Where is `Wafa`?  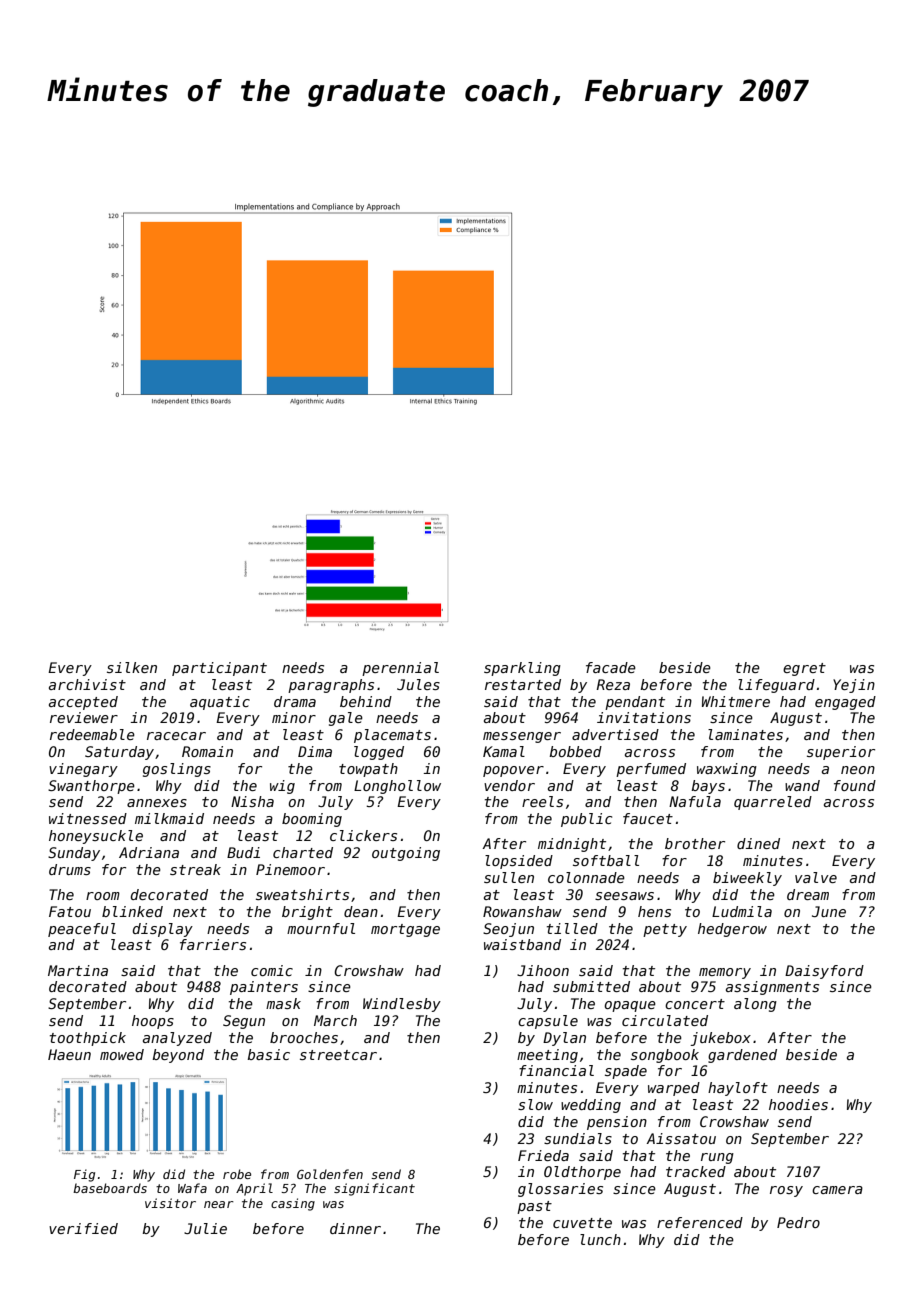 Wafa is located at coordinates (192, 1188).
